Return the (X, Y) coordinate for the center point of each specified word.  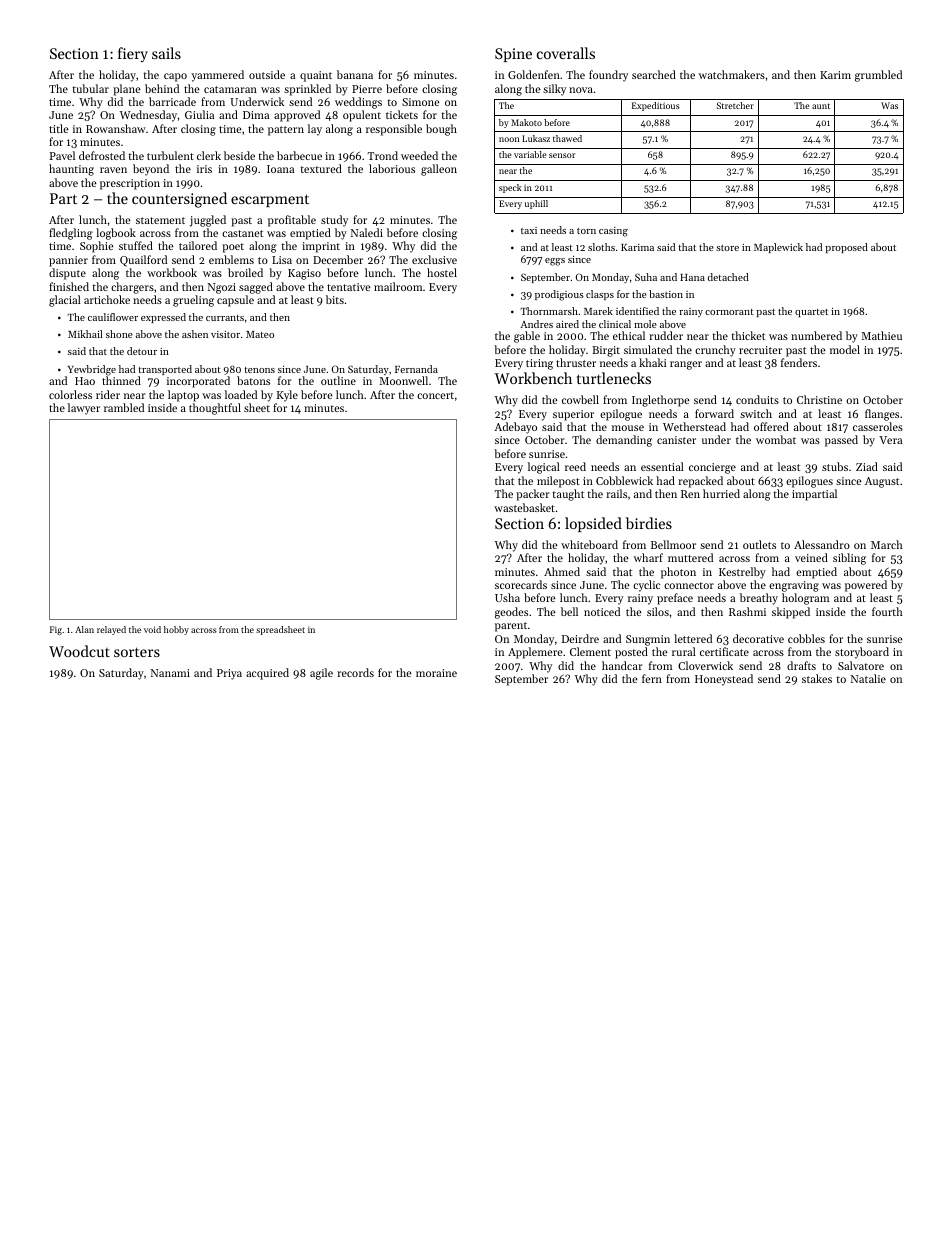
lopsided (593, 524)
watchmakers (732, 74)
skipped (791, 613)
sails (166, 53)
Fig (56, 630)
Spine (513, 55)
